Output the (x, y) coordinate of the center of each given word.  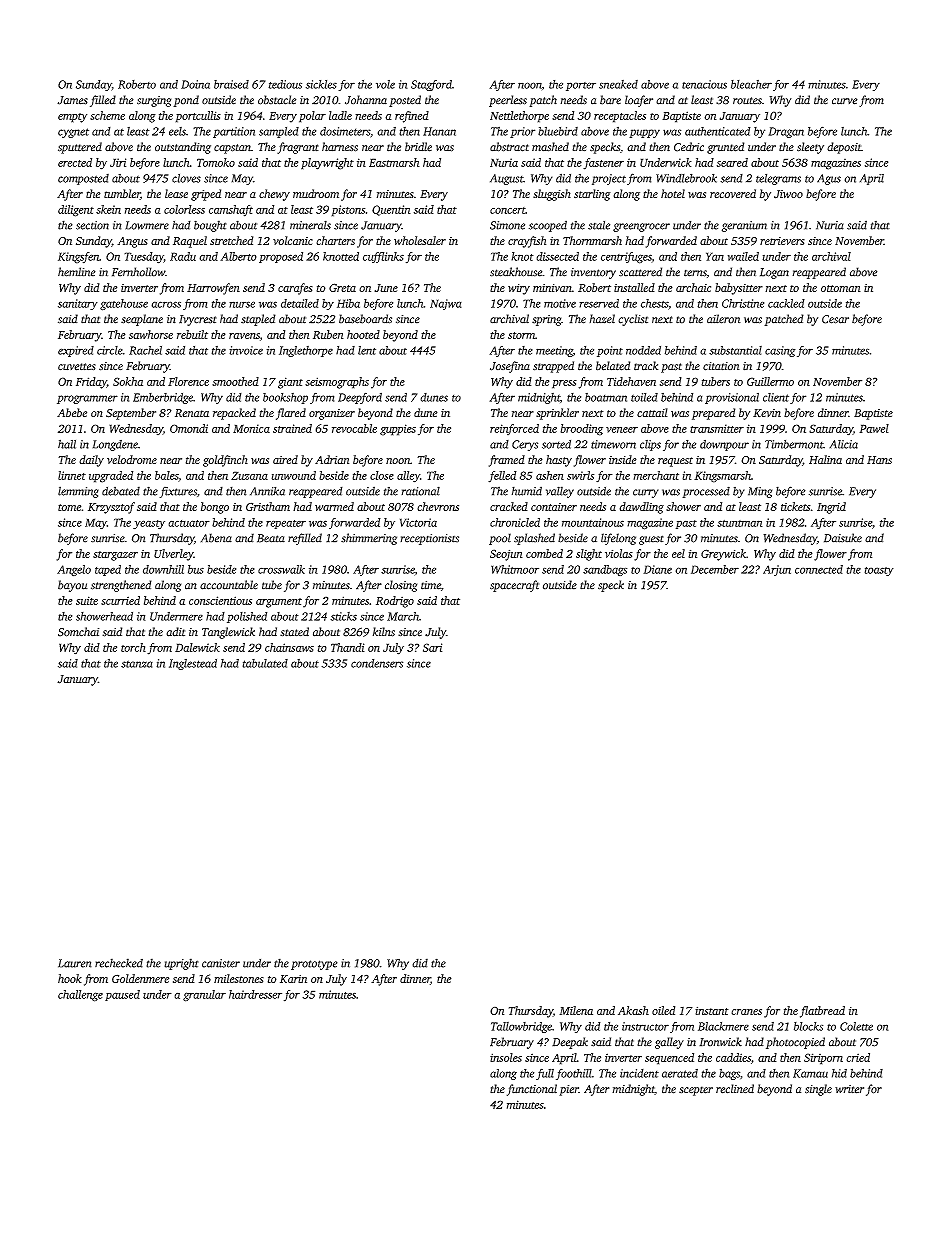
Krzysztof (111, 508)
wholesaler (420, 240)
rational (420, 491)
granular (204, 996)
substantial (735, 350)
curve (845, 101)
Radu (183, 256)
